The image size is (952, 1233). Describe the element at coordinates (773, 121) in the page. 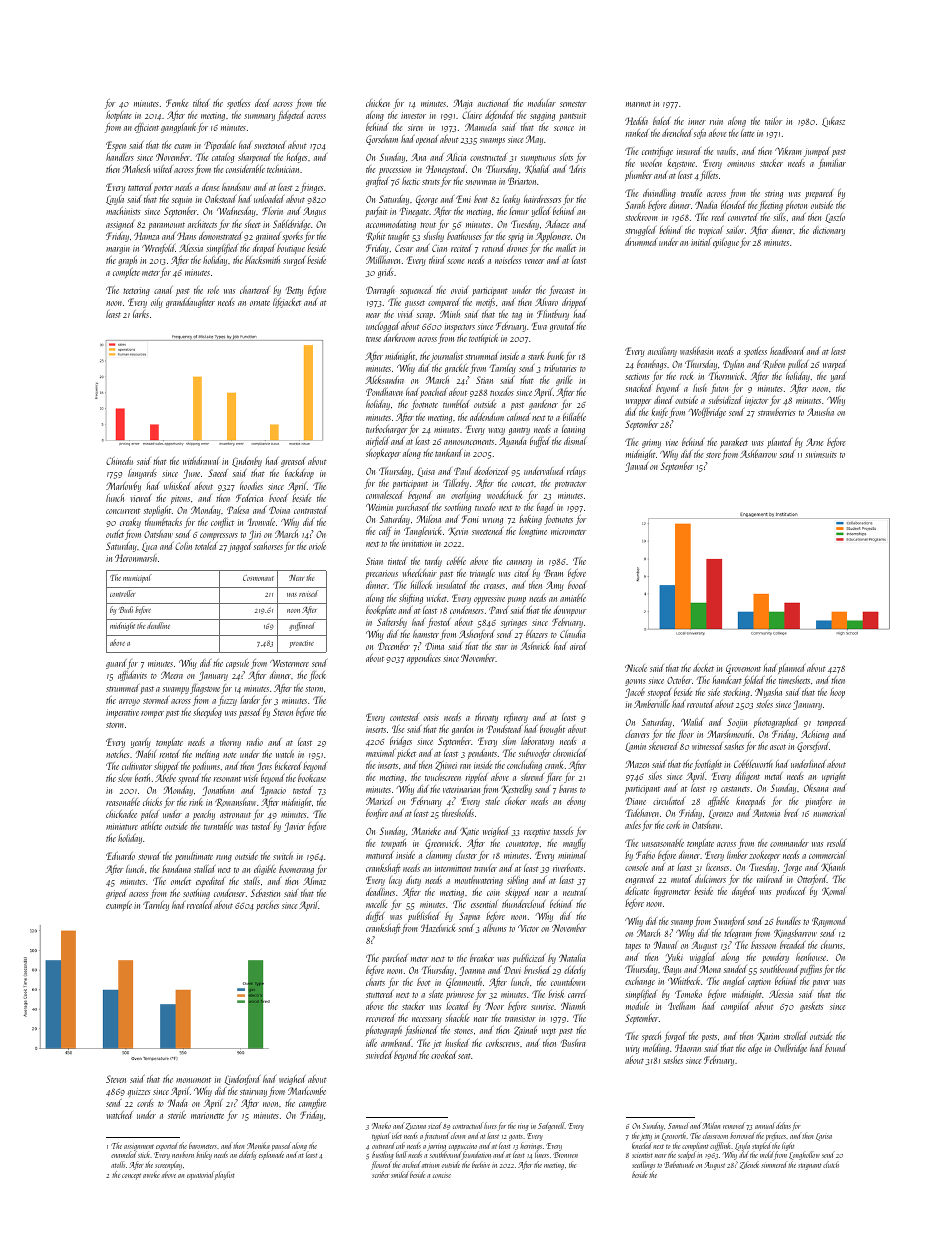

I see `tailor` at that location.
